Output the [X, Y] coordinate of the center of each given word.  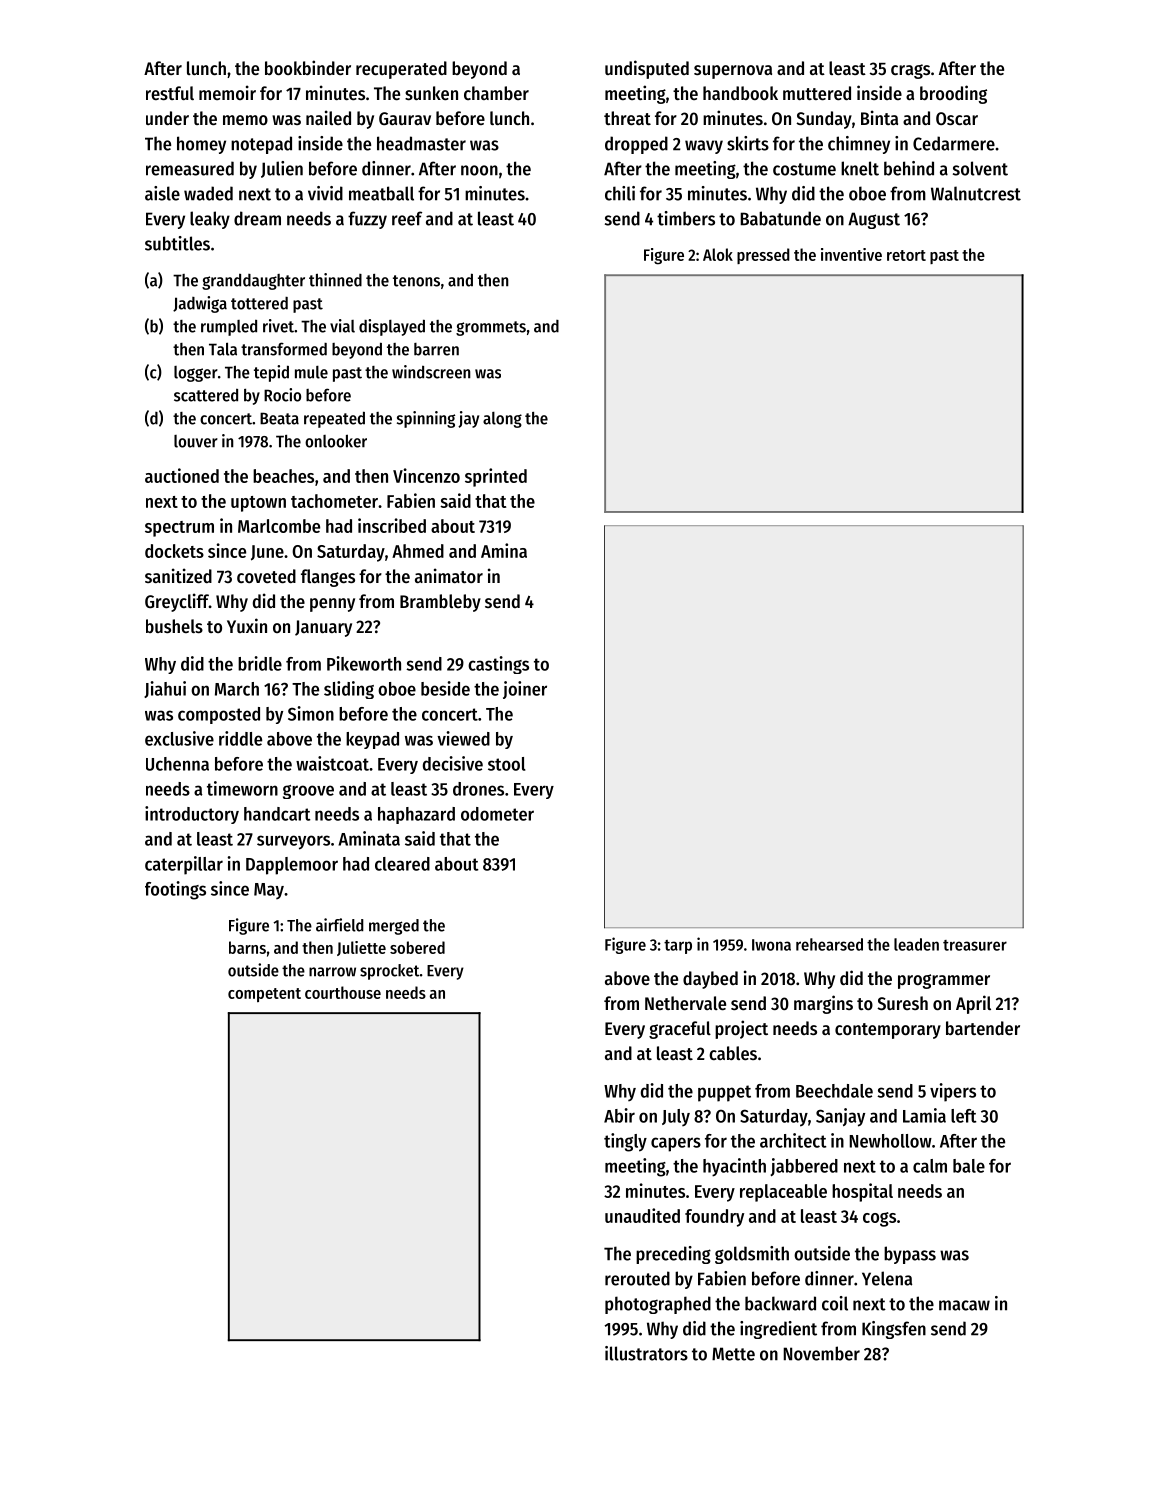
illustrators [646, 1353]
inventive [851, 254]
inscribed [392, 525]
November [821, 1353]
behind [909, 168]
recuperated [401, 70]
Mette [733, 1354]
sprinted [496, 477]
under [167, 118]
